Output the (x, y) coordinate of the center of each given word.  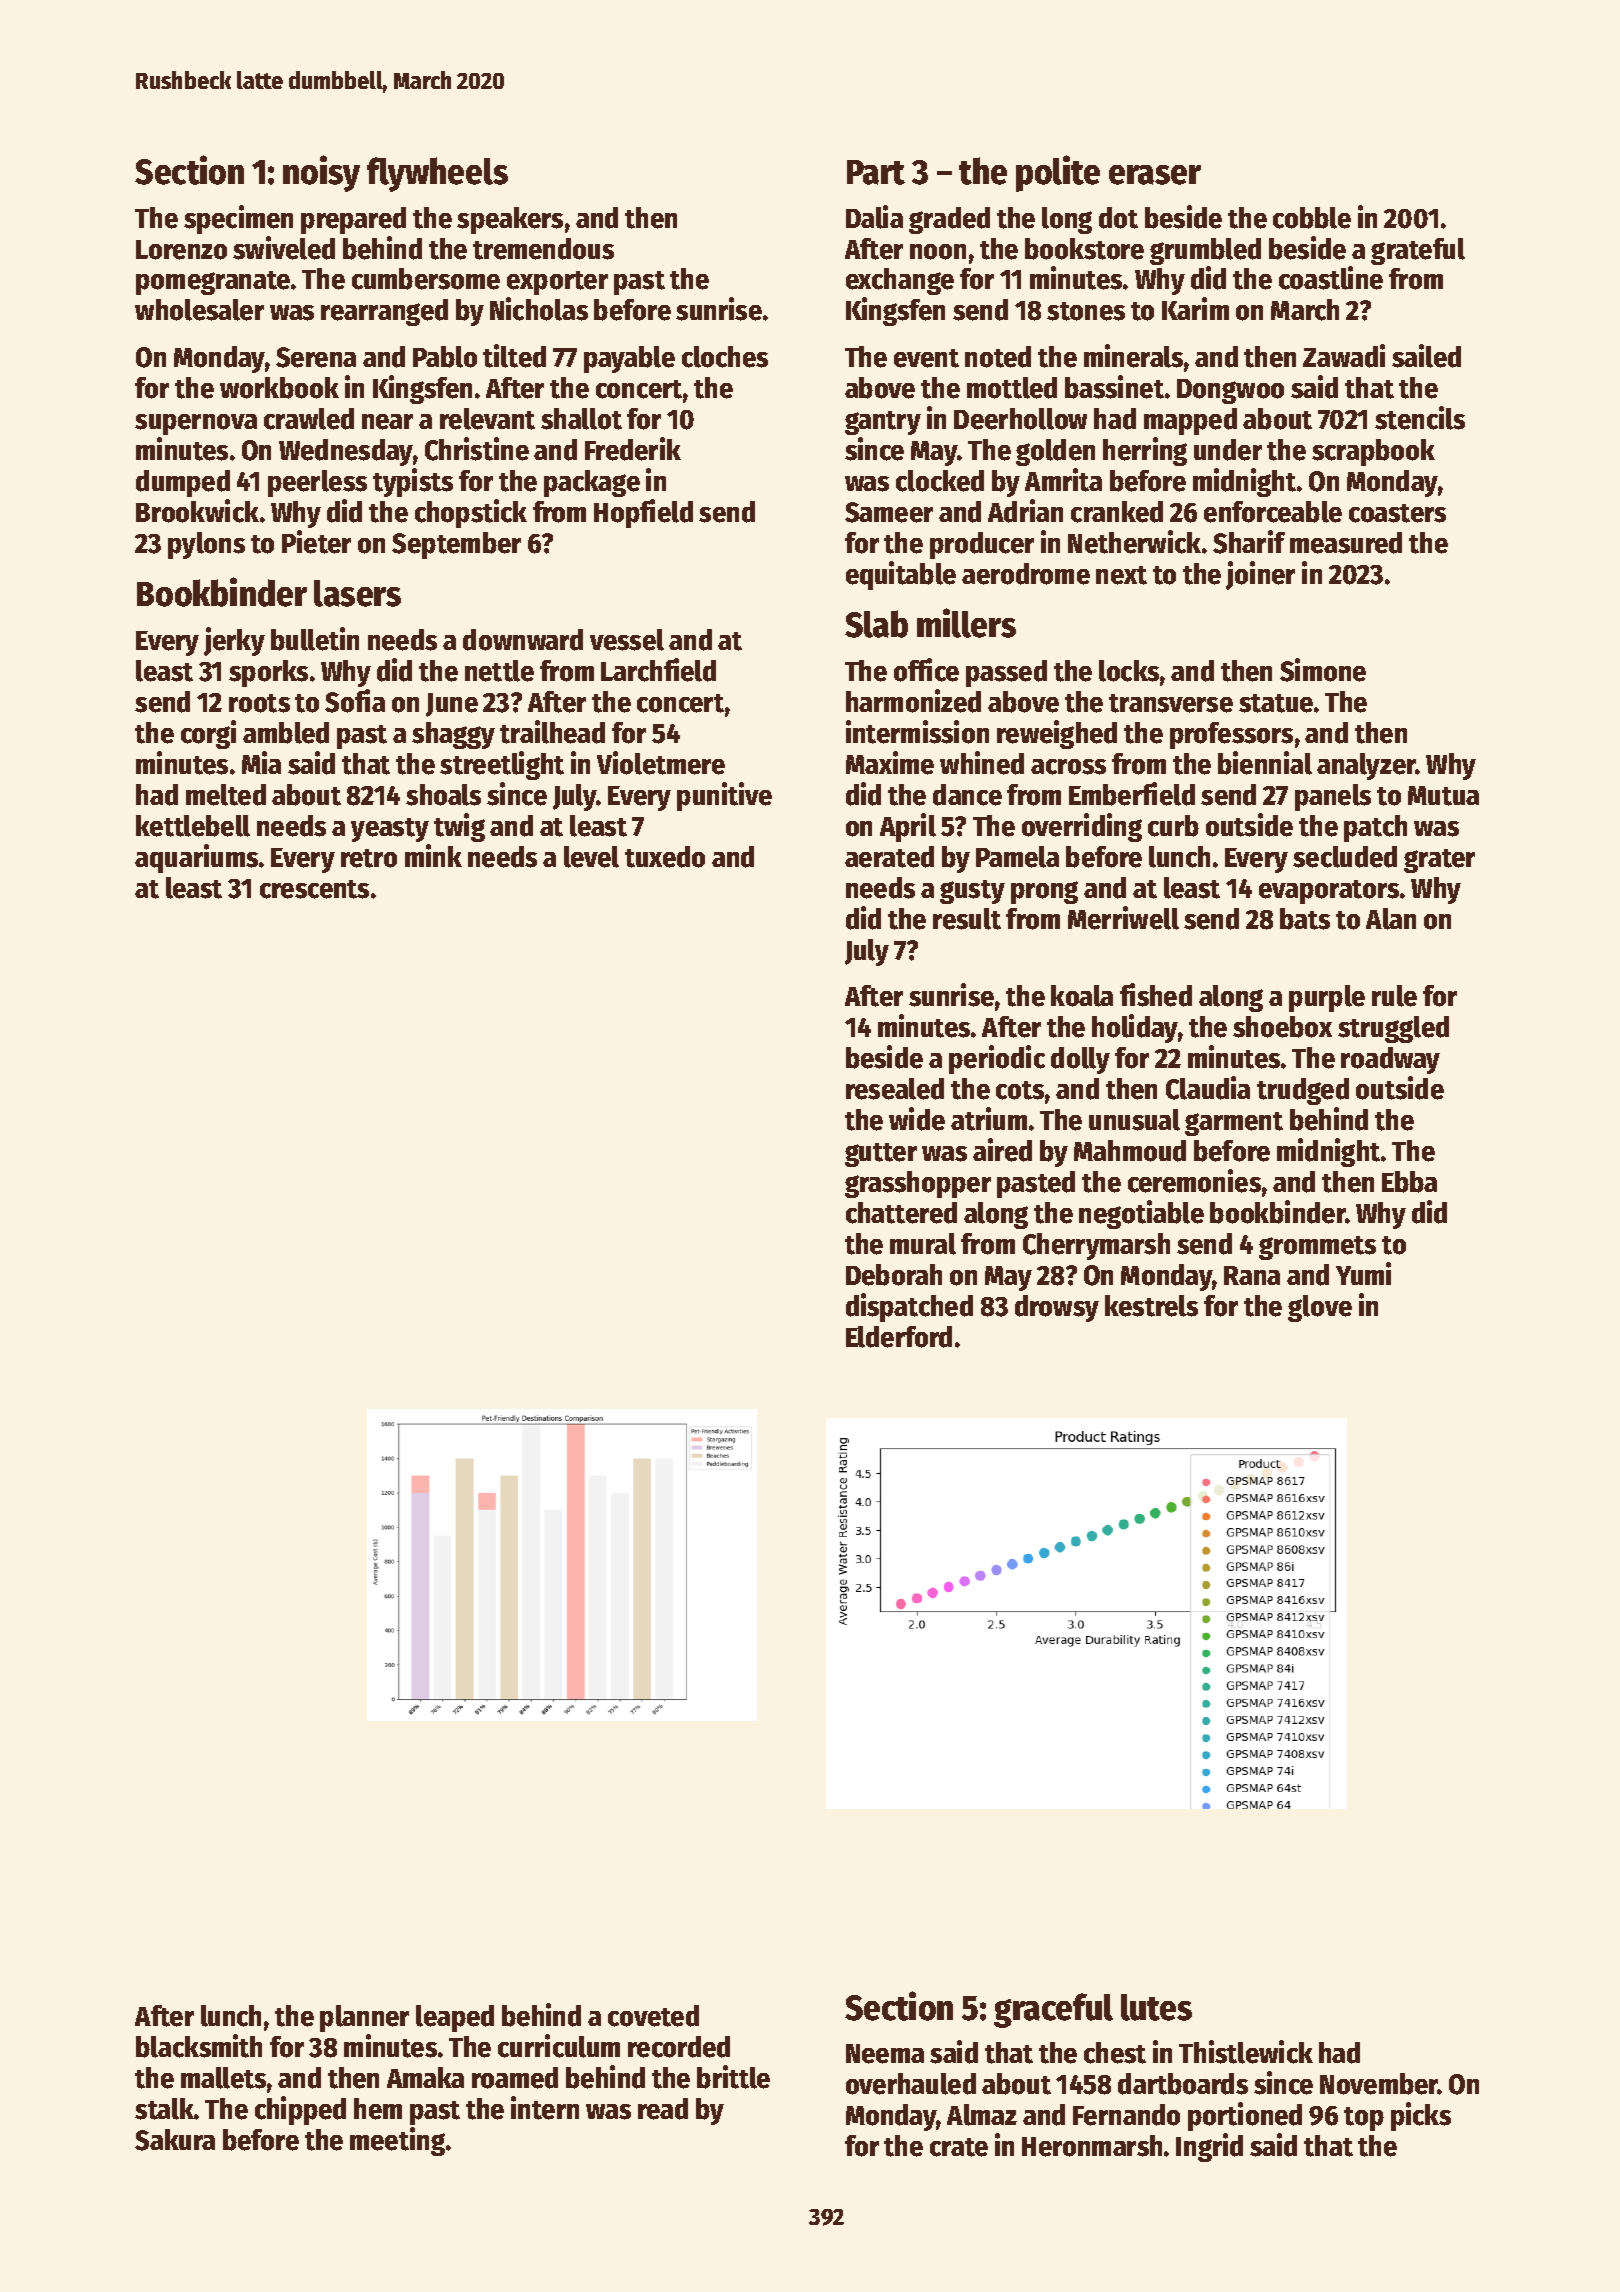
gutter (881, 1155)
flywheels (437, 174)
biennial (1265, 763)
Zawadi (1344, 356)
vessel (627, 640)
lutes (1156, 2007)
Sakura (175, 2140)
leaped (455, 2018)
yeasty (390, 830)
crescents (314, 889)
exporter (557, 283)
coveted (653, 2016)
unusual (1134, 1120)
